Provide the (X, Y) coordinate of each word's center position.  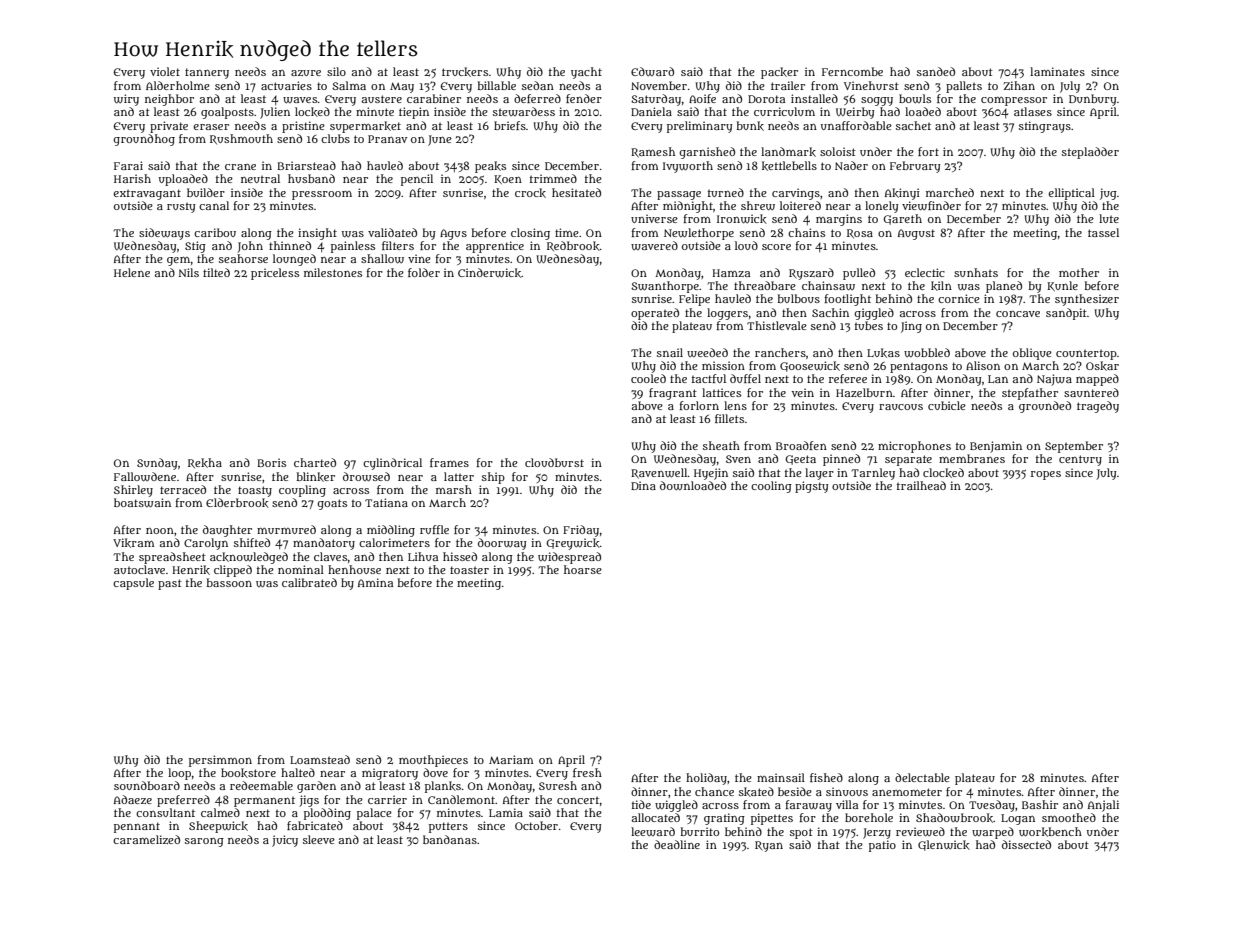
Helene (132, 272)
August (916, 234)
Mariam (511, 759)
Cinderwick (489, 273)
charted (315, 462)
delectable (922, 777)
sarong (204, 842)
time (567, 232)
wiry (126, 100)
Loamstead (320, 759)
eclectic (925, 272)
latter (459, 476)
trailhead (921, 485)
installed (814, 98)
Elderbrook (237, 503)
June (440, 140)
